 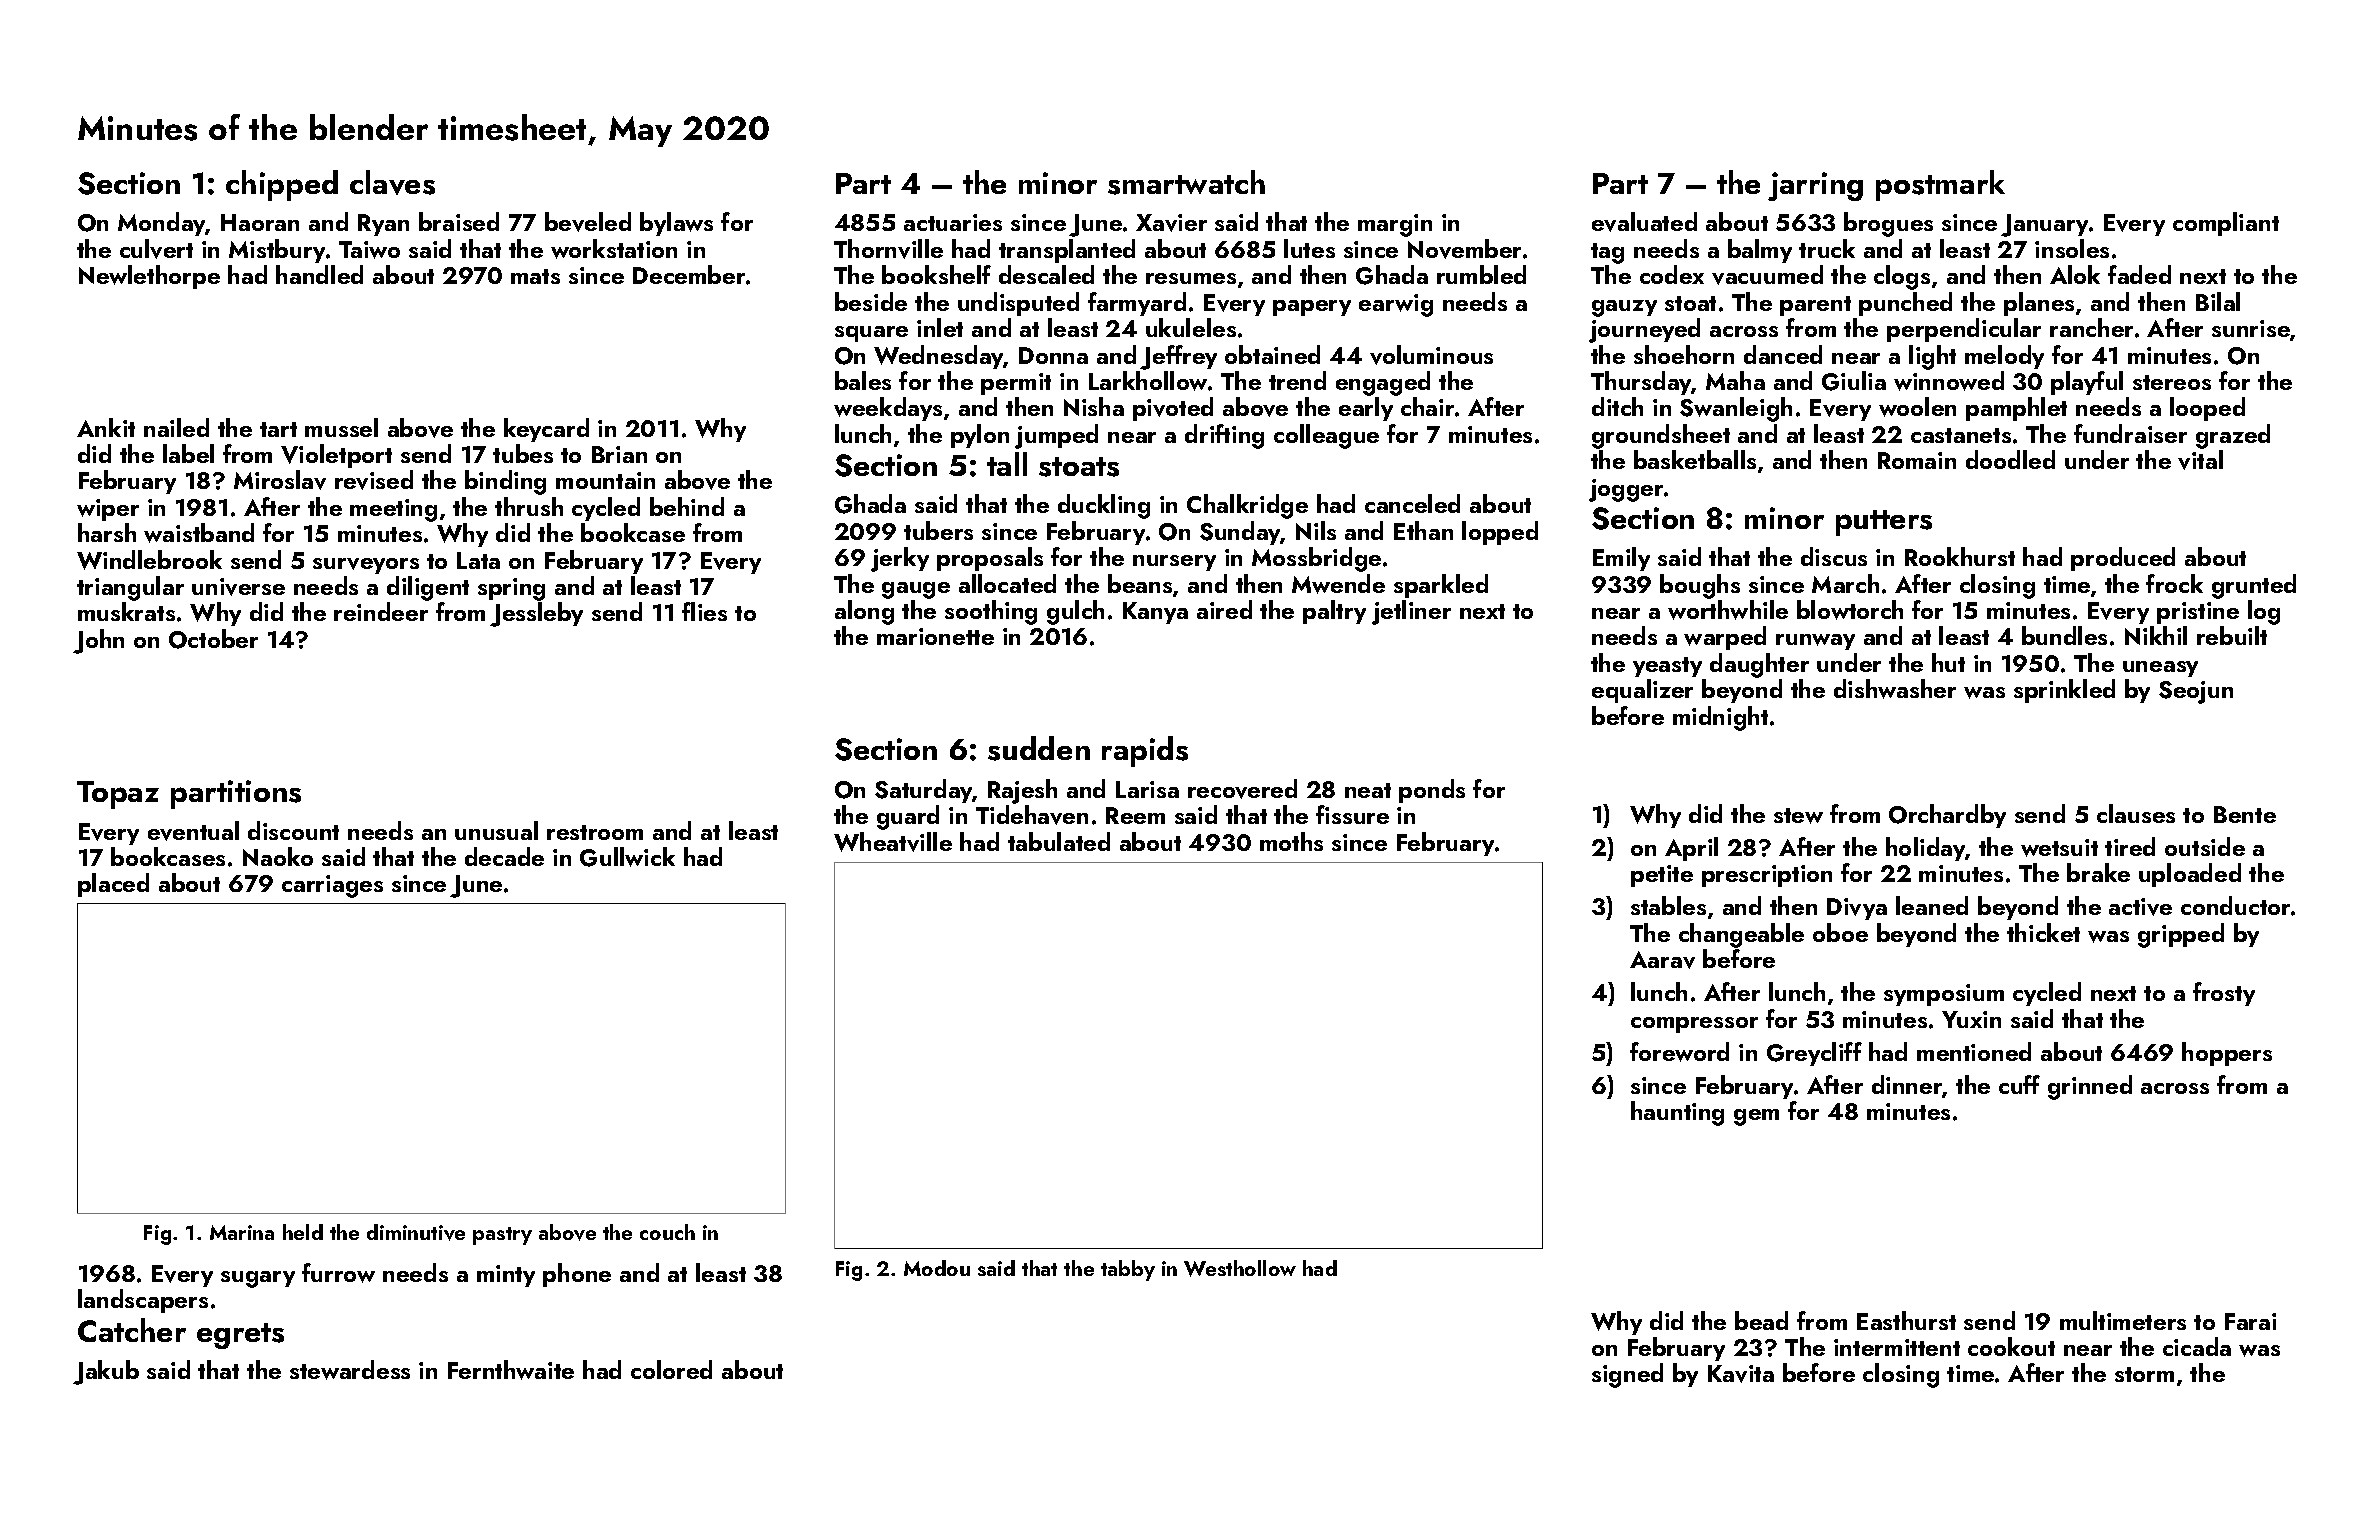 What do you see at coordinates (916, 590) in the page?
I see `gauge` at bounding box center [916, 590].
